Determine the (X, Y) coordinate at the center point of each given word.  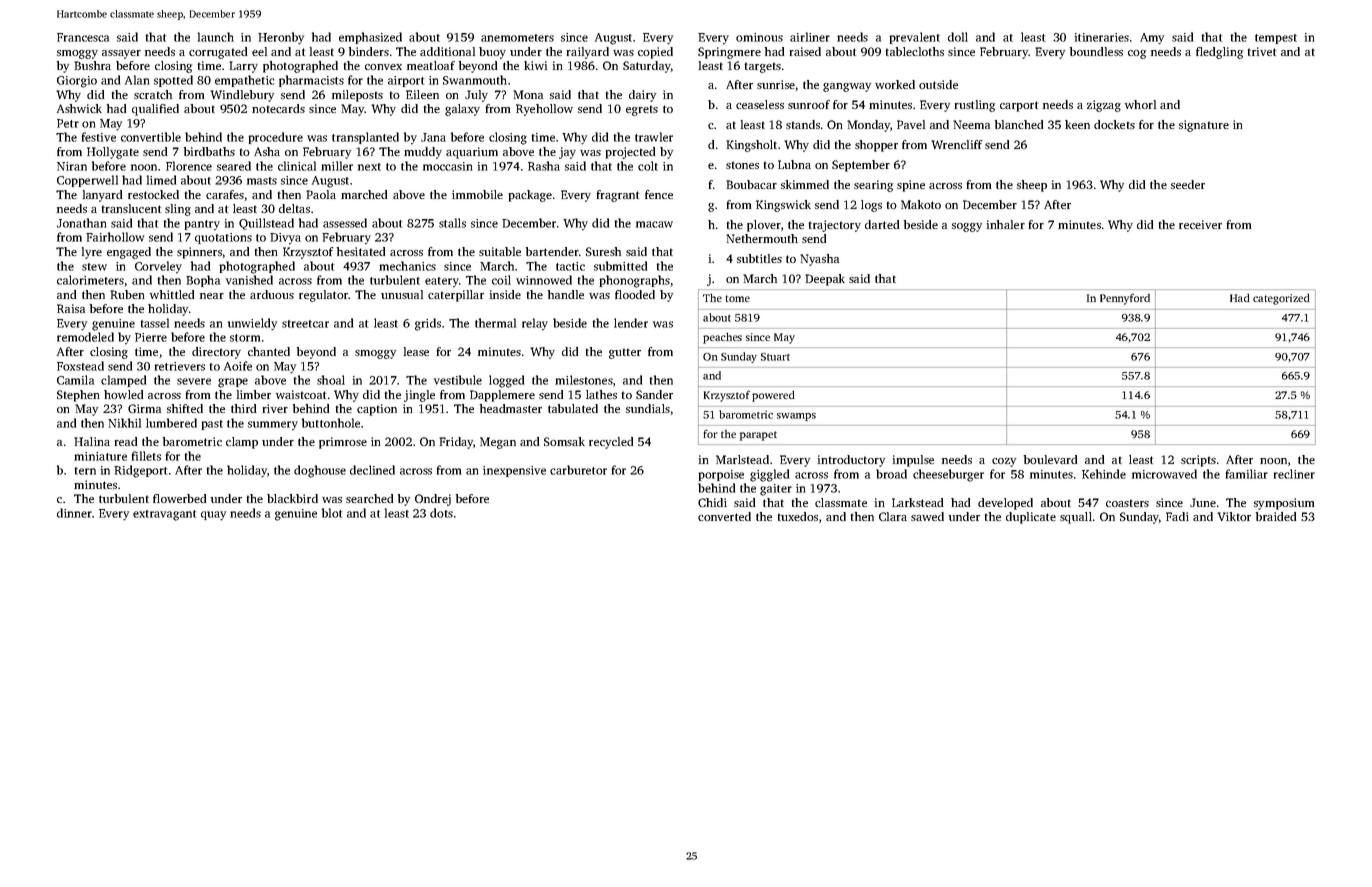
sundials (648, 408)
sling (178, 210)
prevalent (915, 38)
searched (369, 498)
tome (737, 298)
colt (648, 166)
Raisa (71, 308)
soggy (967, 227)
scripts (1198, 461)
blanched (1019, 124)
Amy (1152, 39)
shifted (185, 408)
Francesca (83, 37)
